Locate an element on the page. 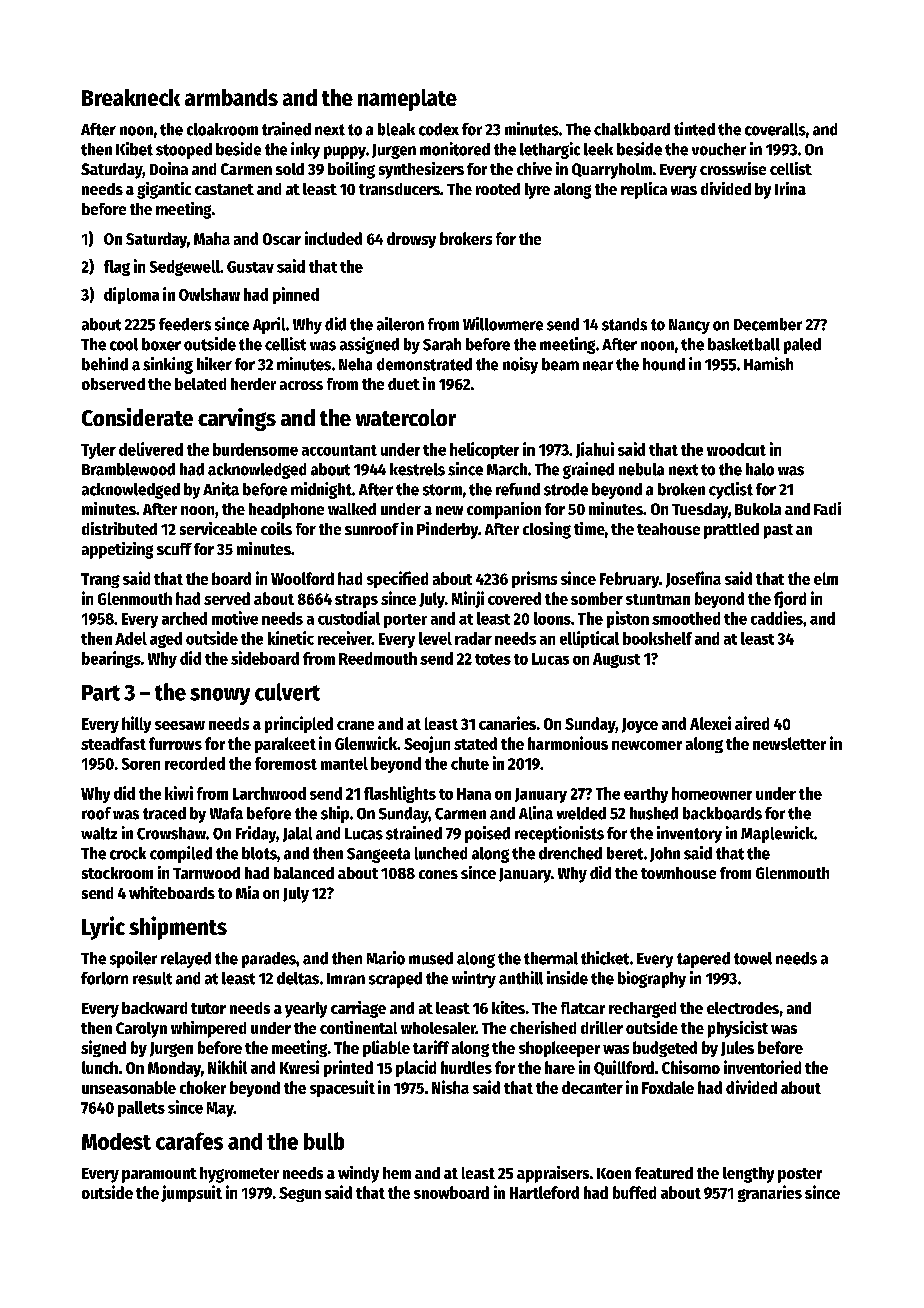 The width and height of the image is (924, 1308). motive is located at coordinates (235, 618).
